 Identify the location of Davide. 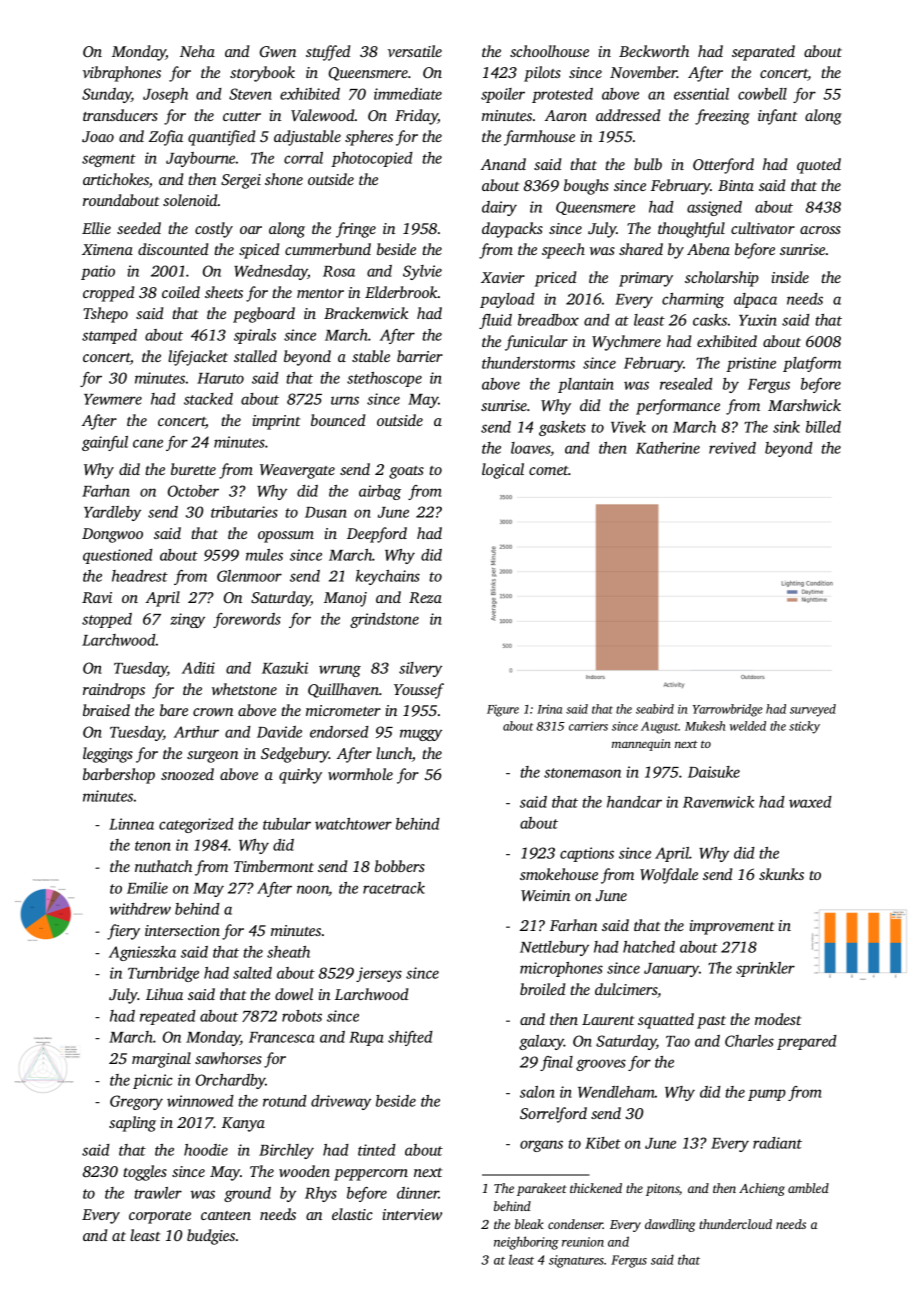
(279, 732).
